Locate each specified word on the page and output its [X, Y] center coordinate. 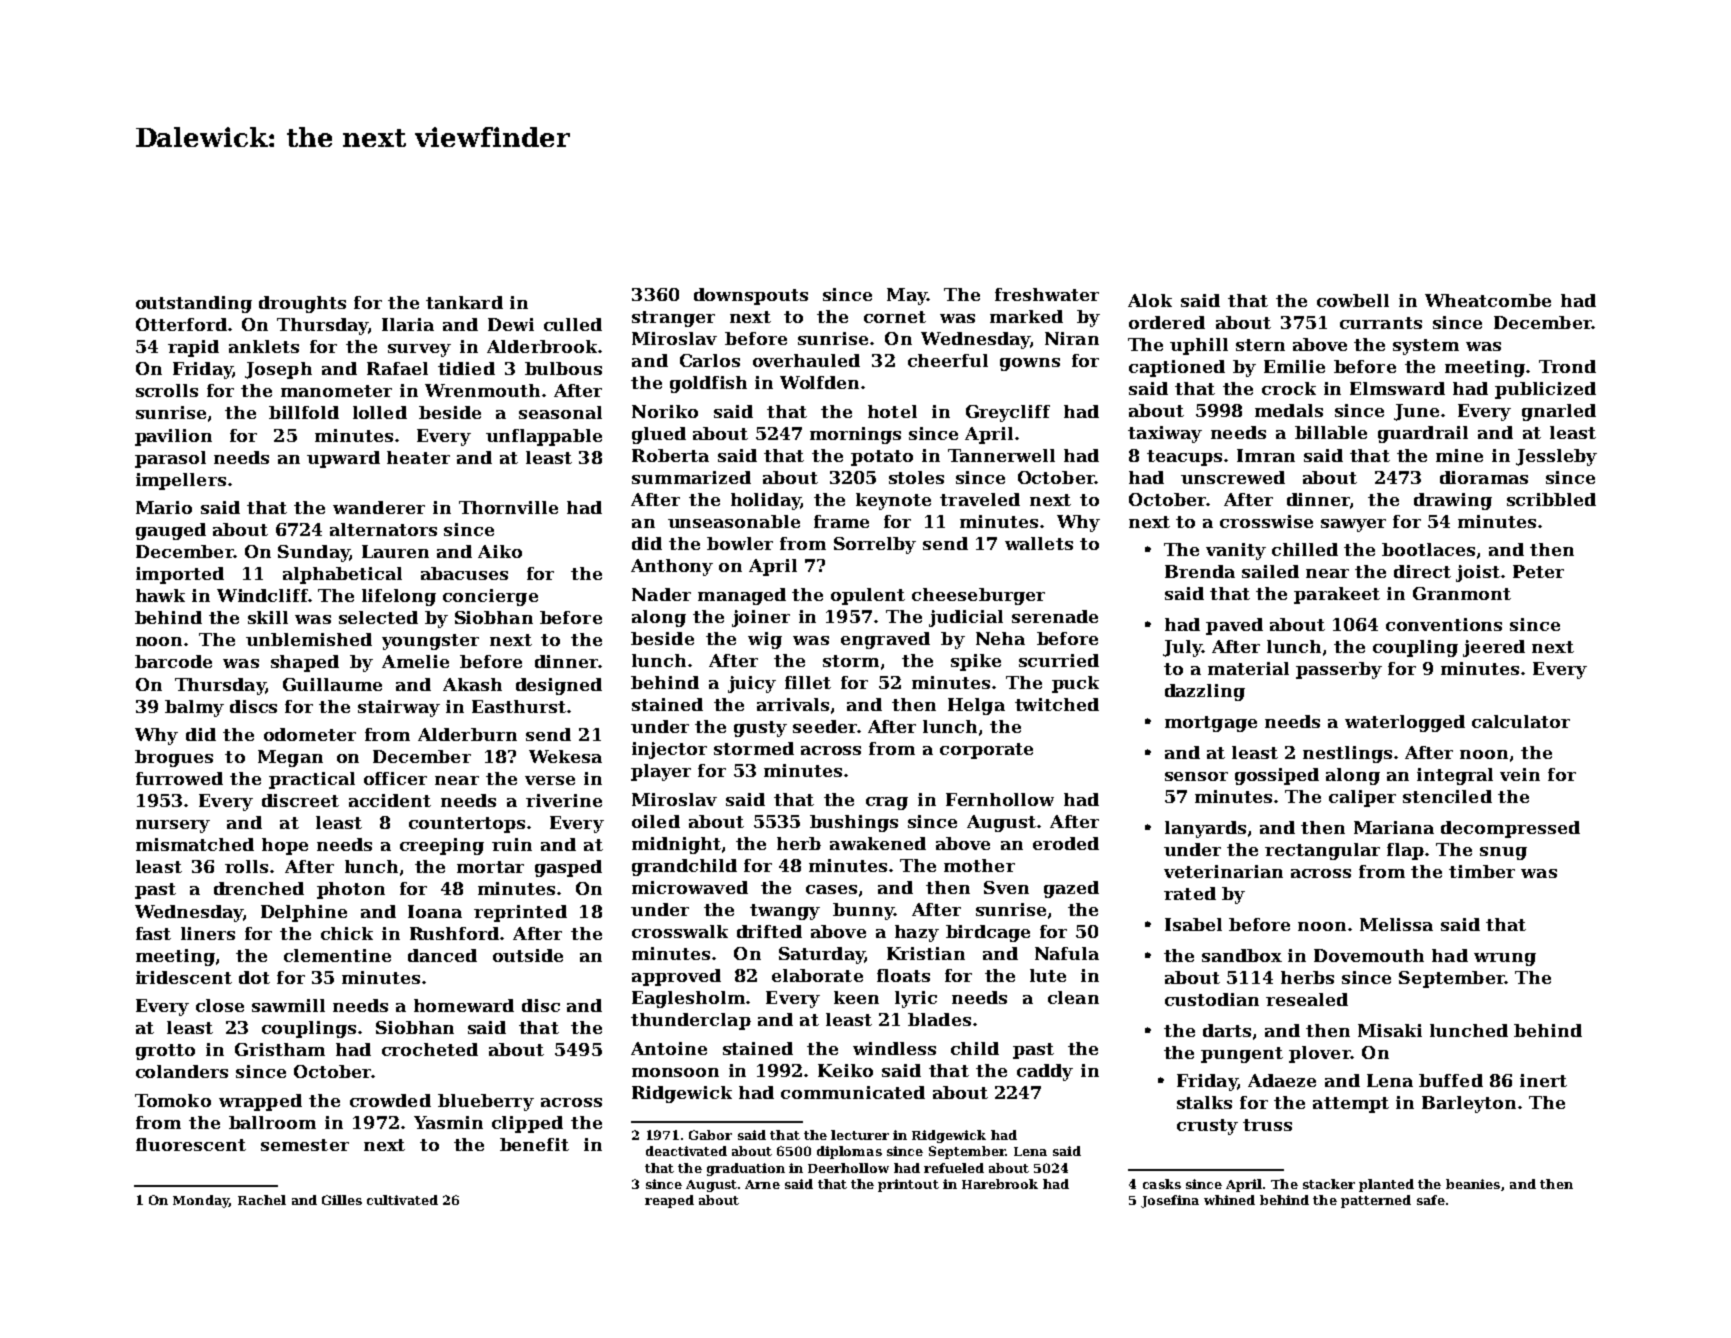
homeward [464, 1005]
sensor [1196, 776]
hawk [160, 595]
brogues [174, 758]
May [907, 296]
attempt [1351, 1105]
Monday [201, 1201]
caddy [1045, 1072]
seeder [825, 726]
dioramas [1484, 477]
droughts [302, 304]
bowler [740, 543]
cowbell [1353, 300]
